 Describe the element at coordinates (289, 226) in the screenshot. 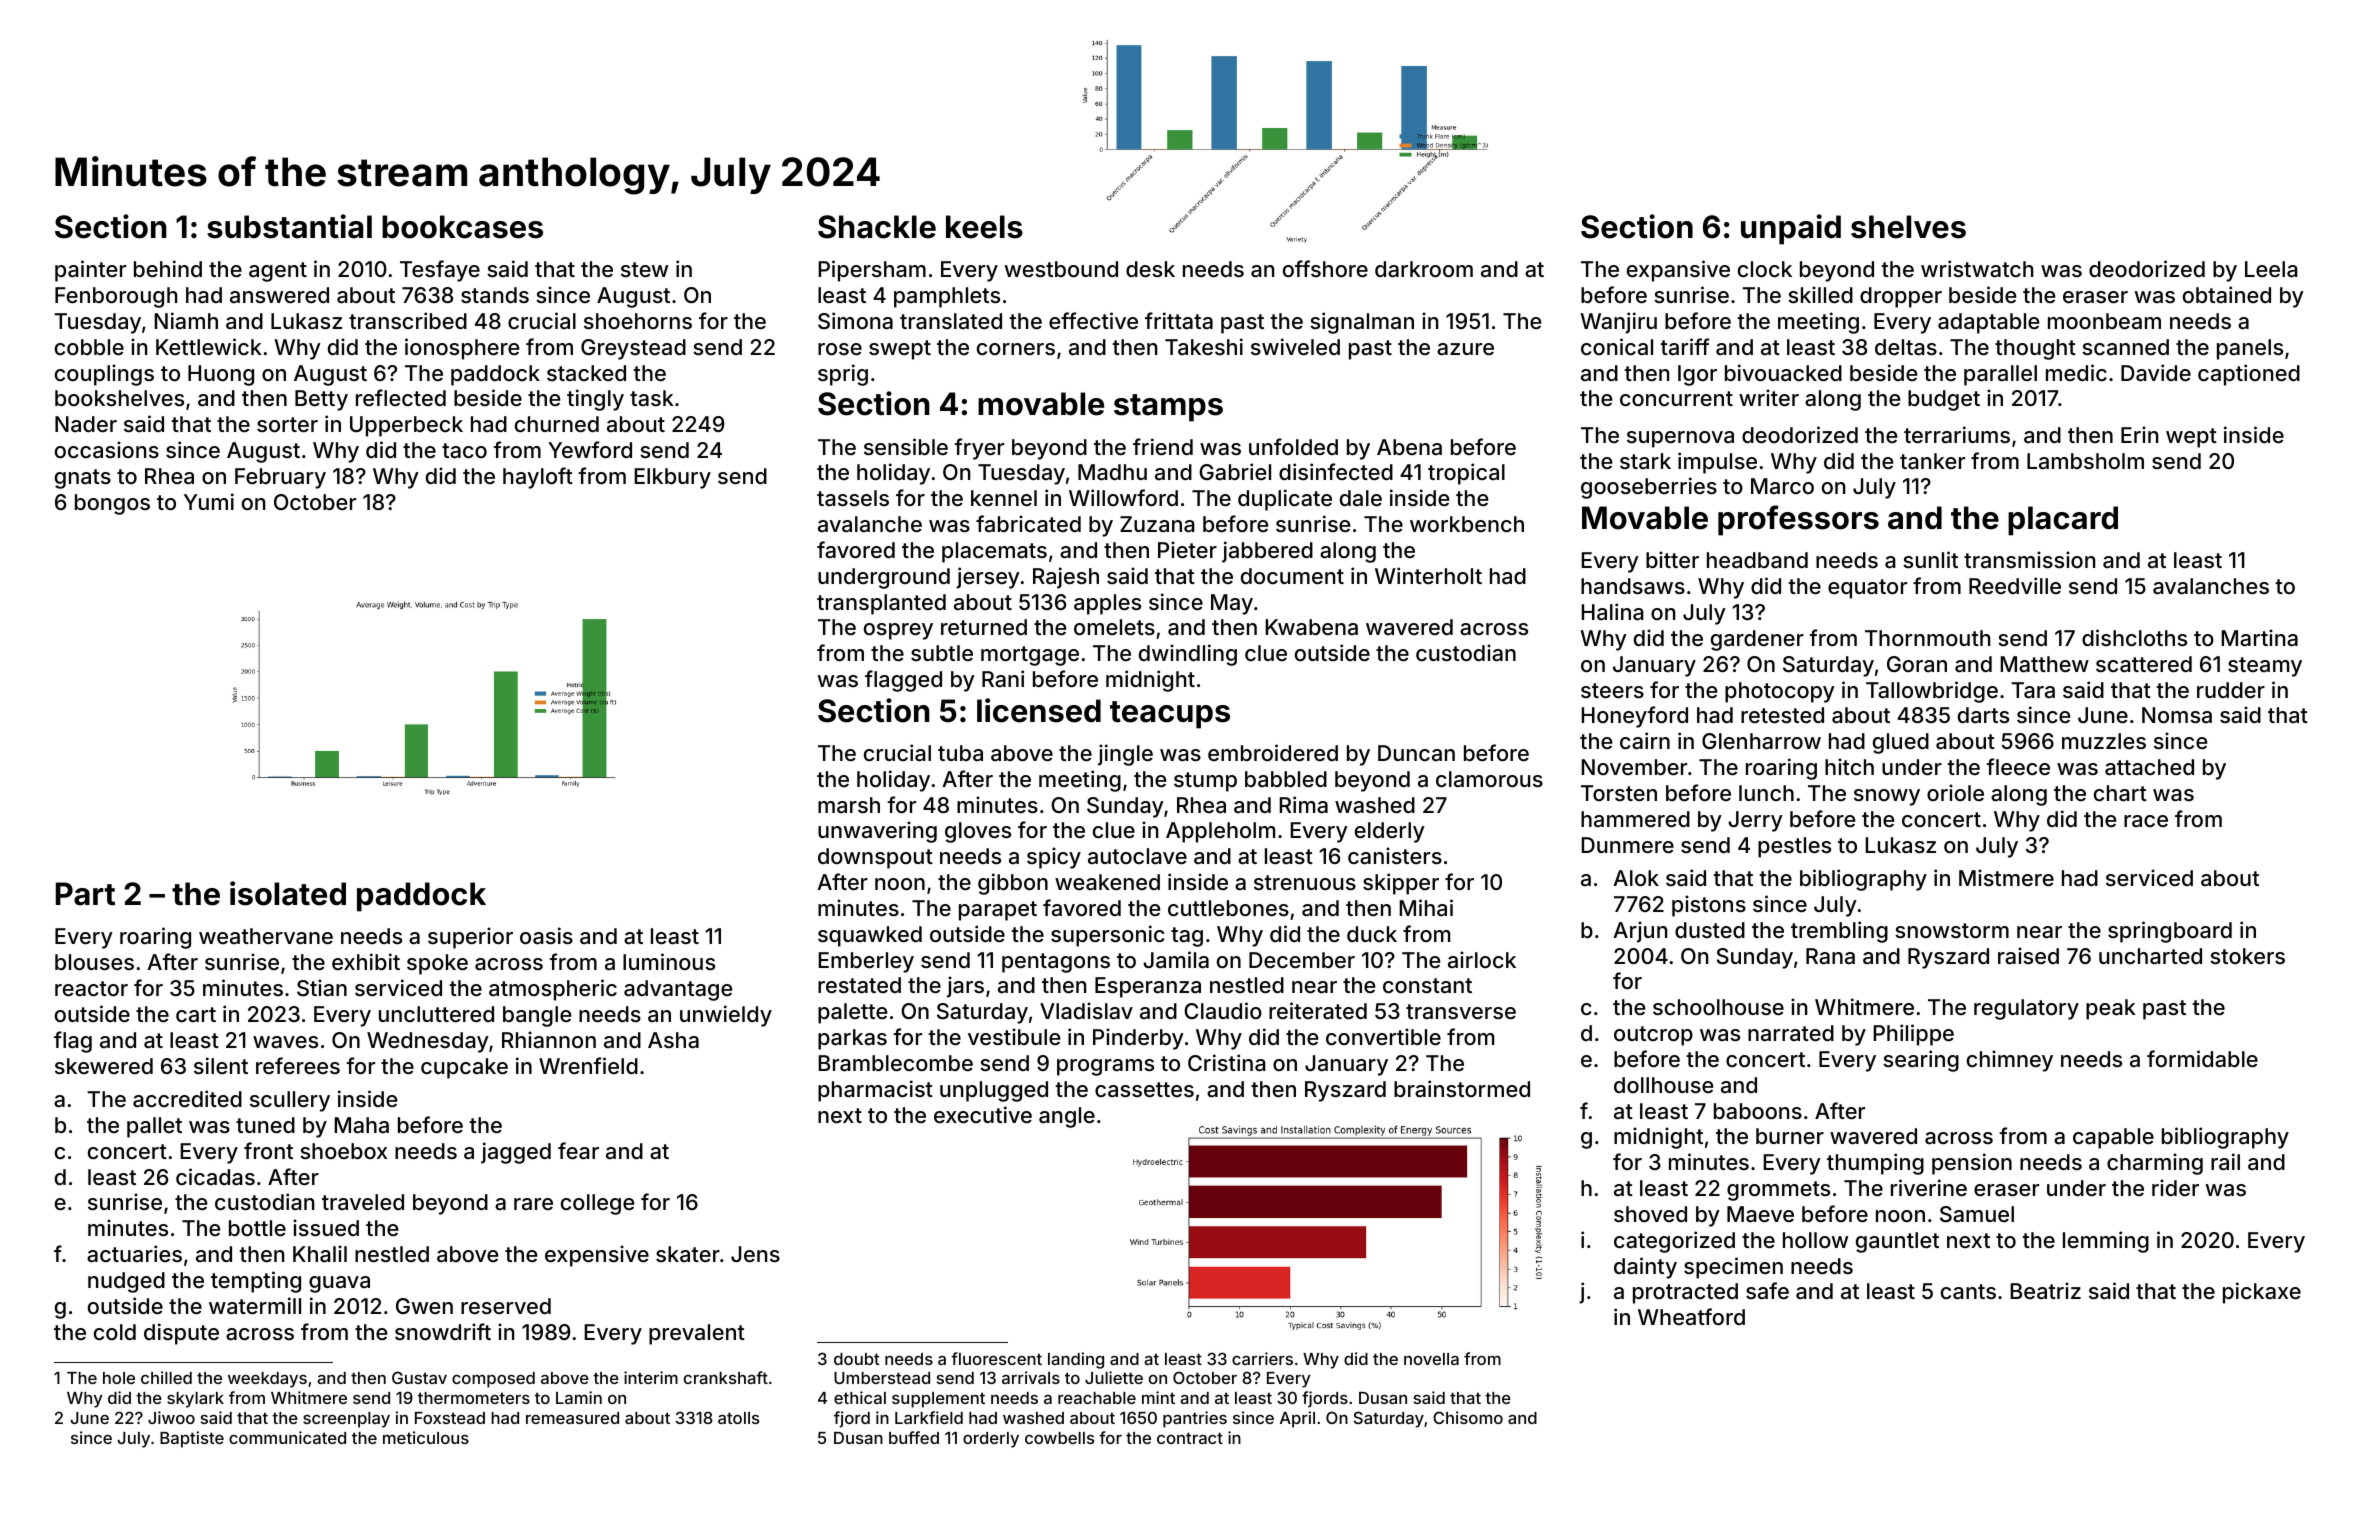

I see `substantial` at that location.
